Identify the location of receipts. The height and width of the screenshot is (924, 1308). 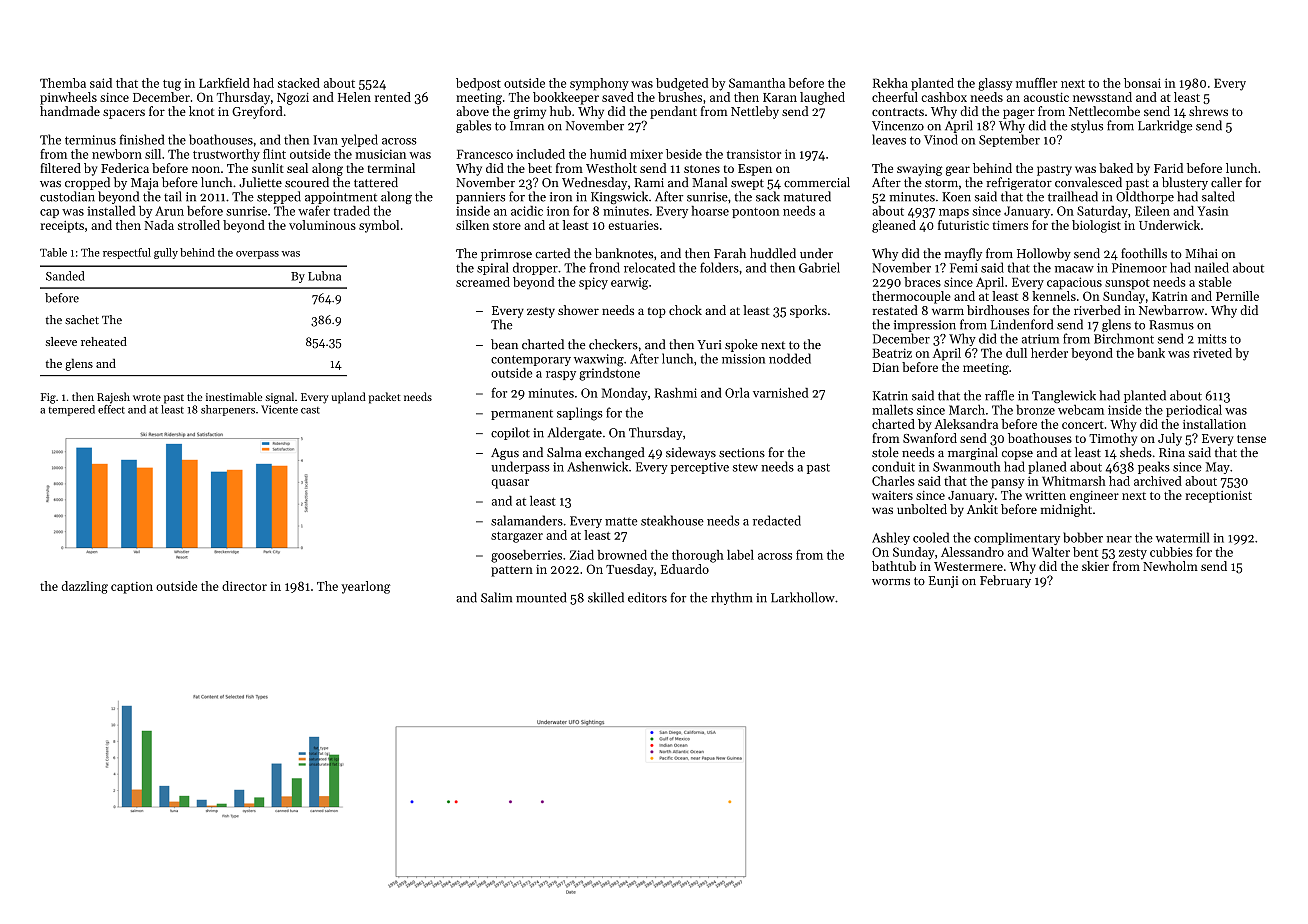
(62, 227).
